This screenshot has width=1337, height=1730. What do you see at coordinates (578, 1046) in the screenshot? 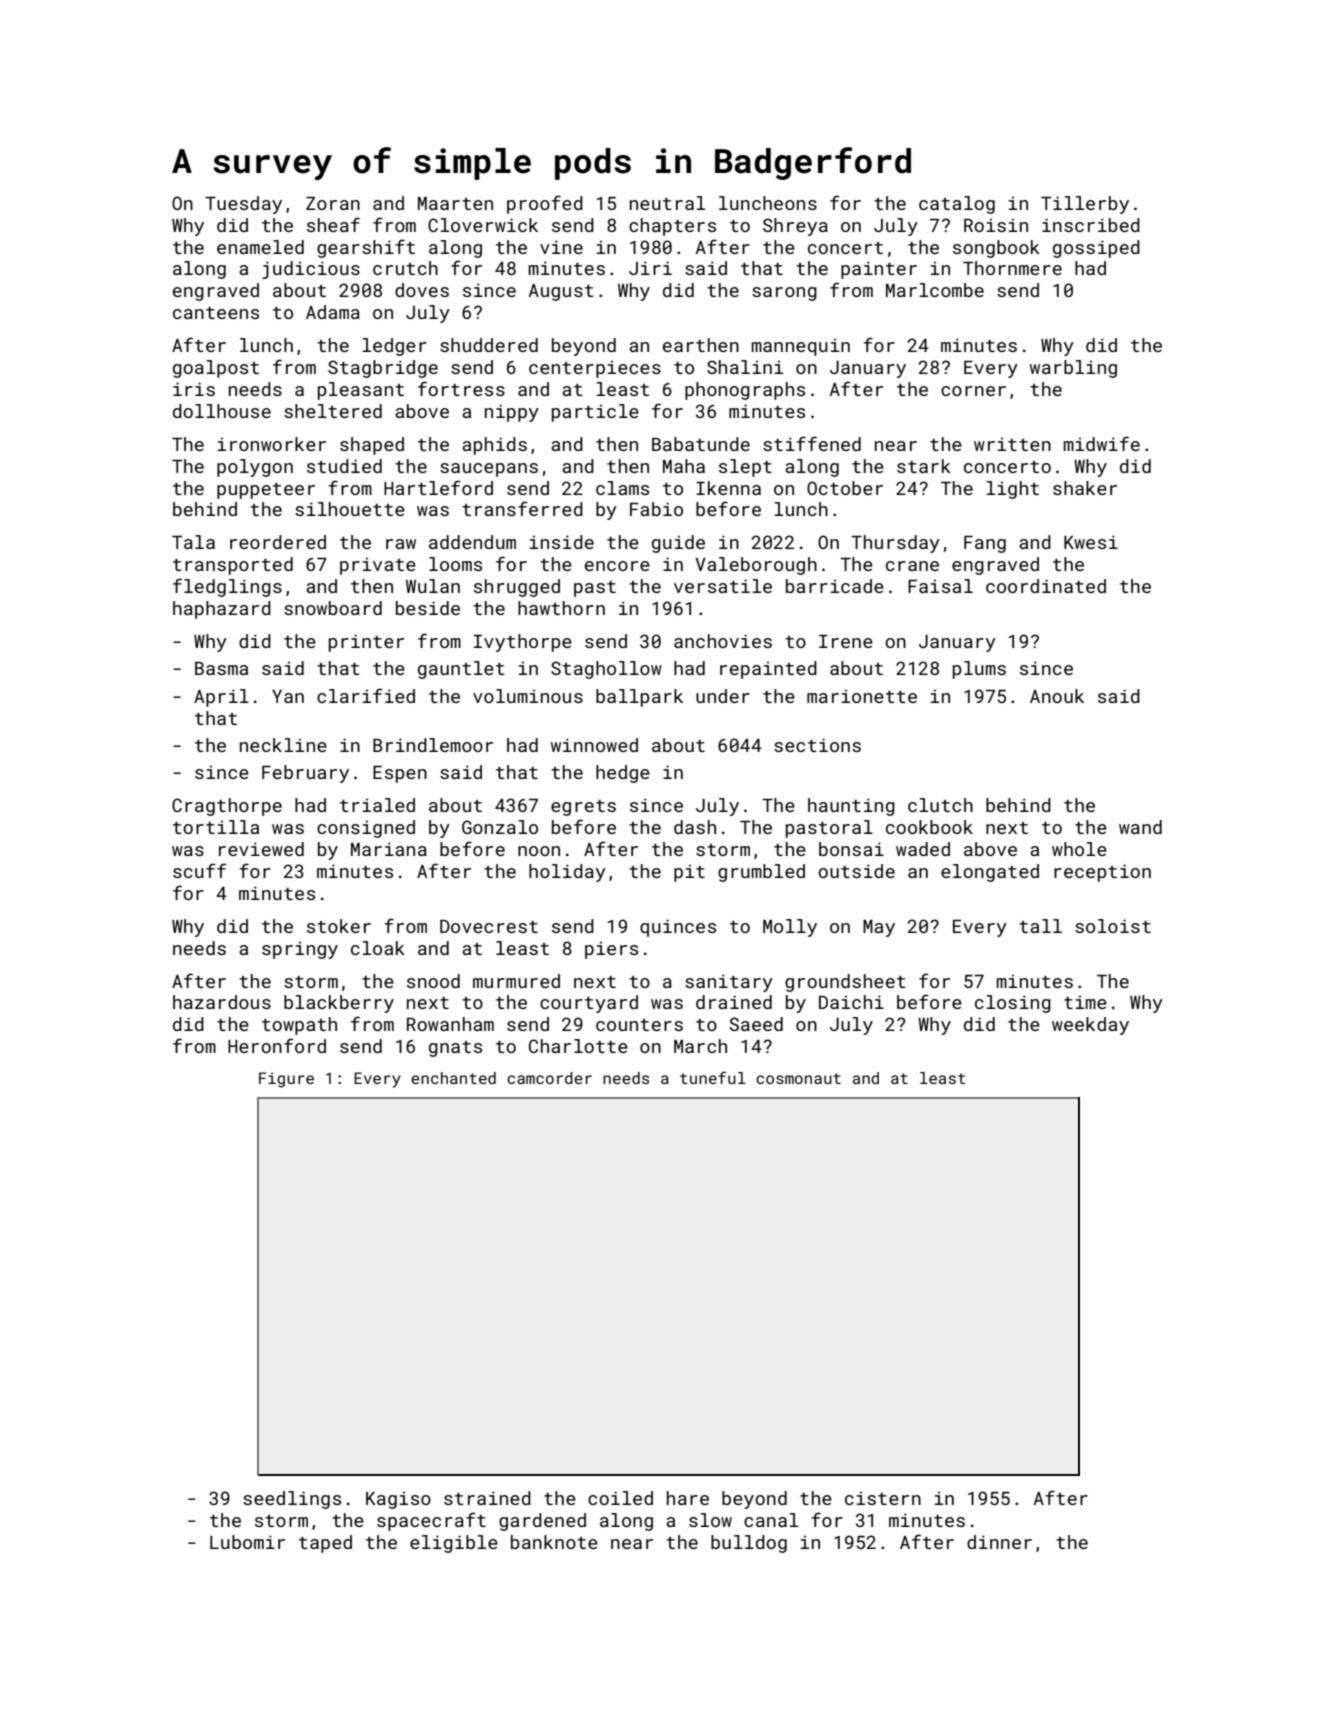
I see `Charlotte` at bounding box center [578, 1046].
